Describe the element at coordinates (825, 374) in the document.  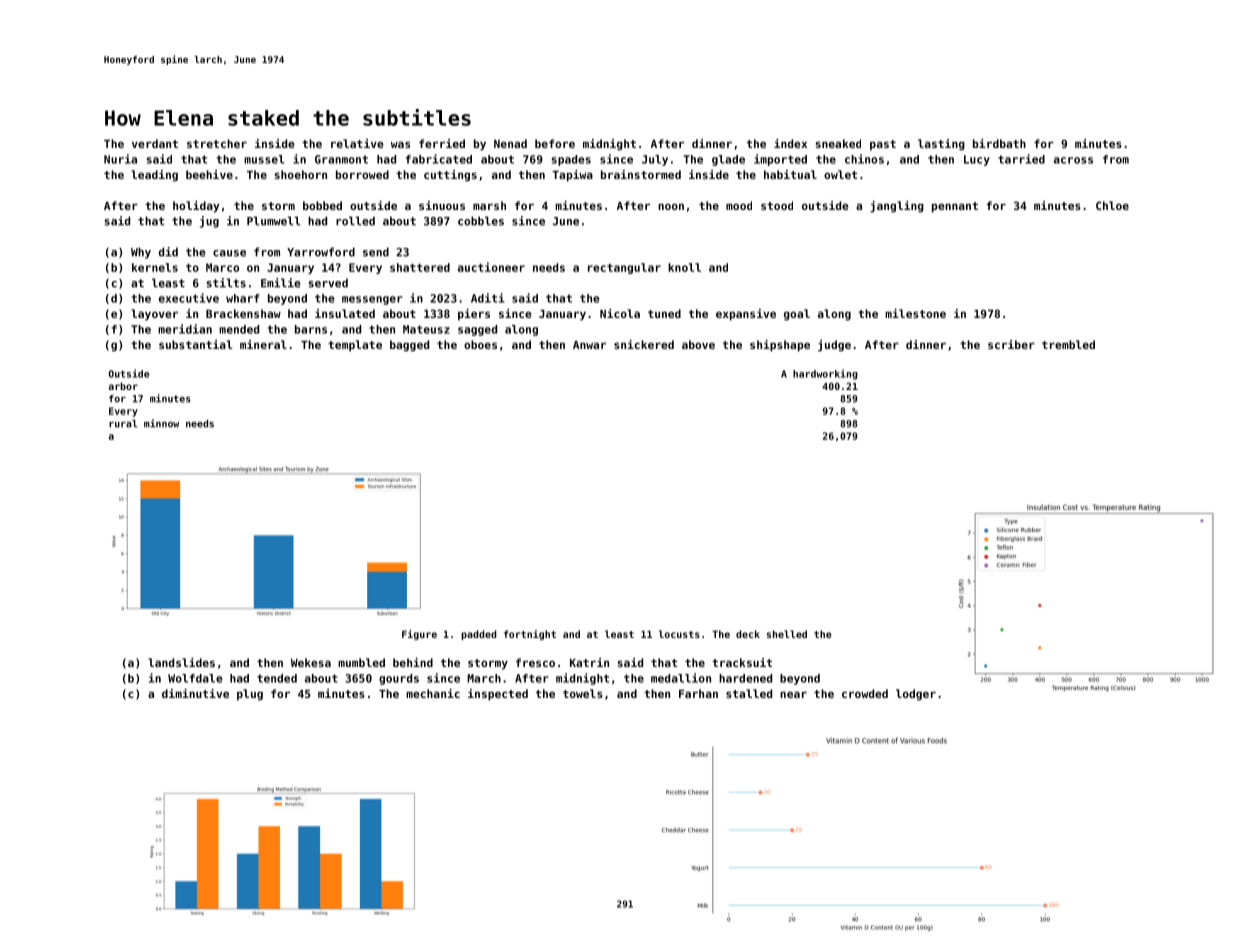
I see `hardworking` at that location.
